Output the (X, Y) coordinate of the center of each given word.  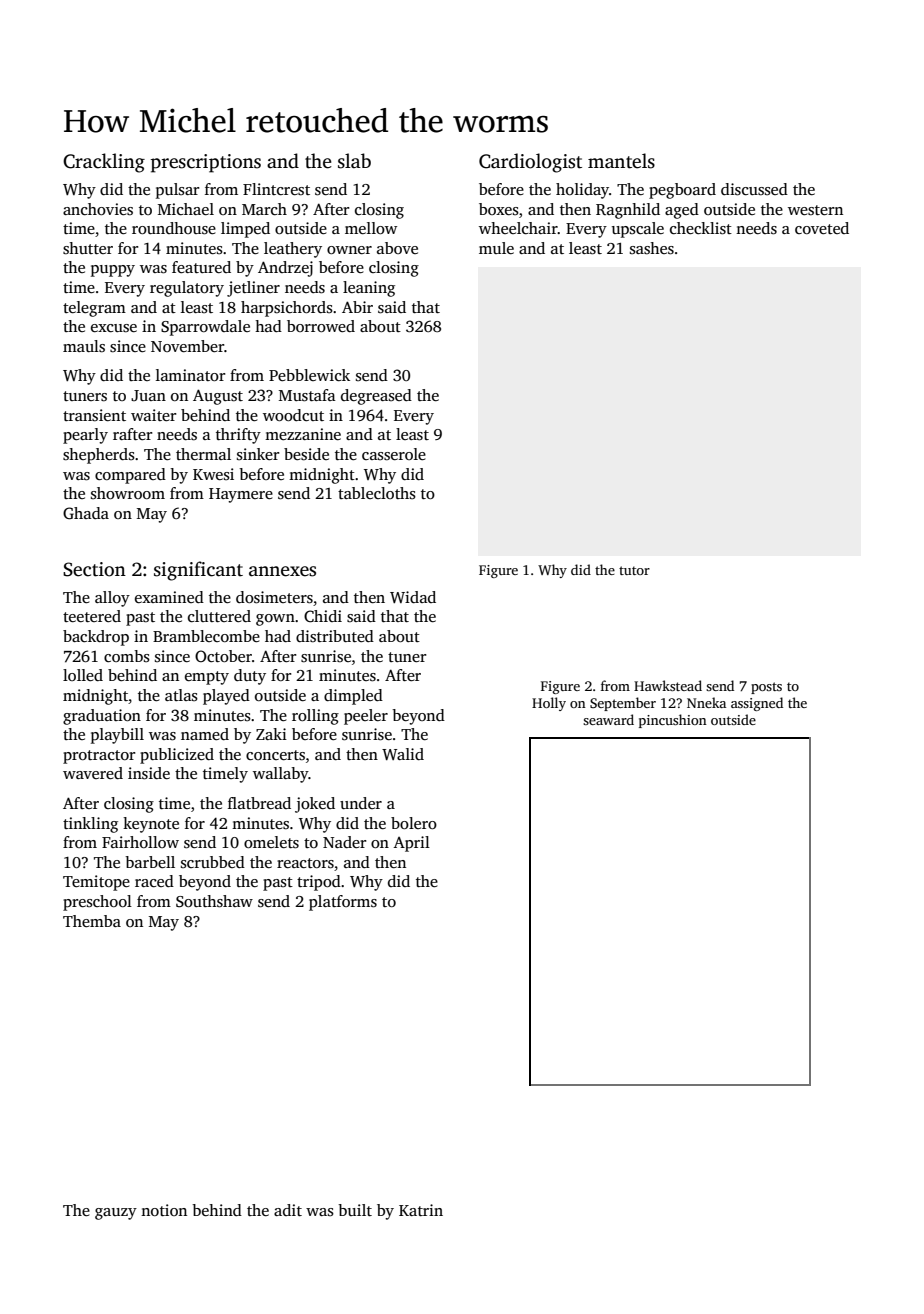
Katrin (421, 1210)
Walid (403, 754)
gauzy (116, 1214)
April (411, 844)
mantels (621, 161)
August (218, 397)
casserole (394, 454)
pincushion (673, 721)
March (264, 209)
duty (250, 677)
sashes (652, 248)
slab (354, 161)
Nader (344, 842)
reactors (305, 863)
